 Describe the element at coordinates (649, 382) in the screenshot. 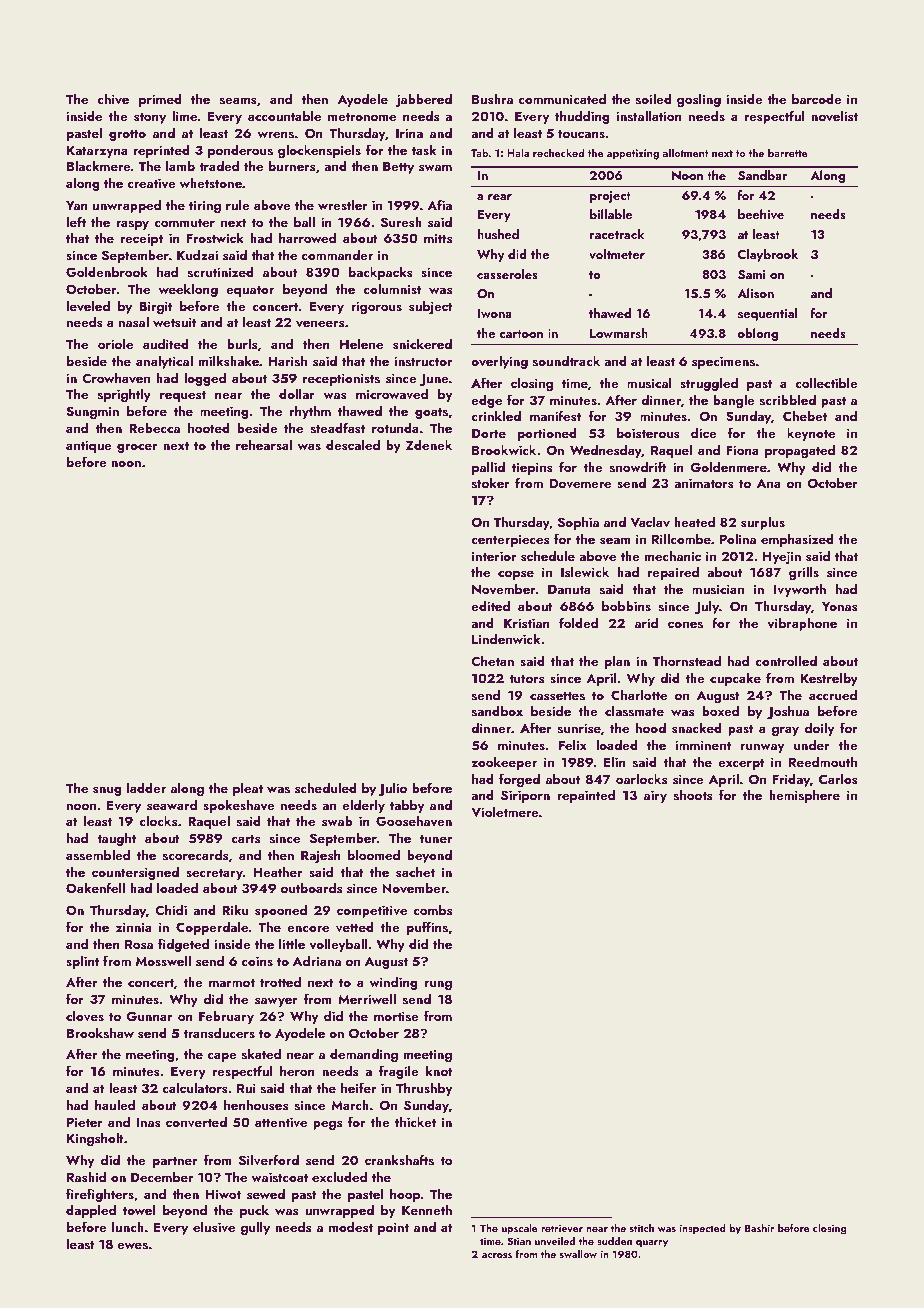

I see `musical` at that location.
